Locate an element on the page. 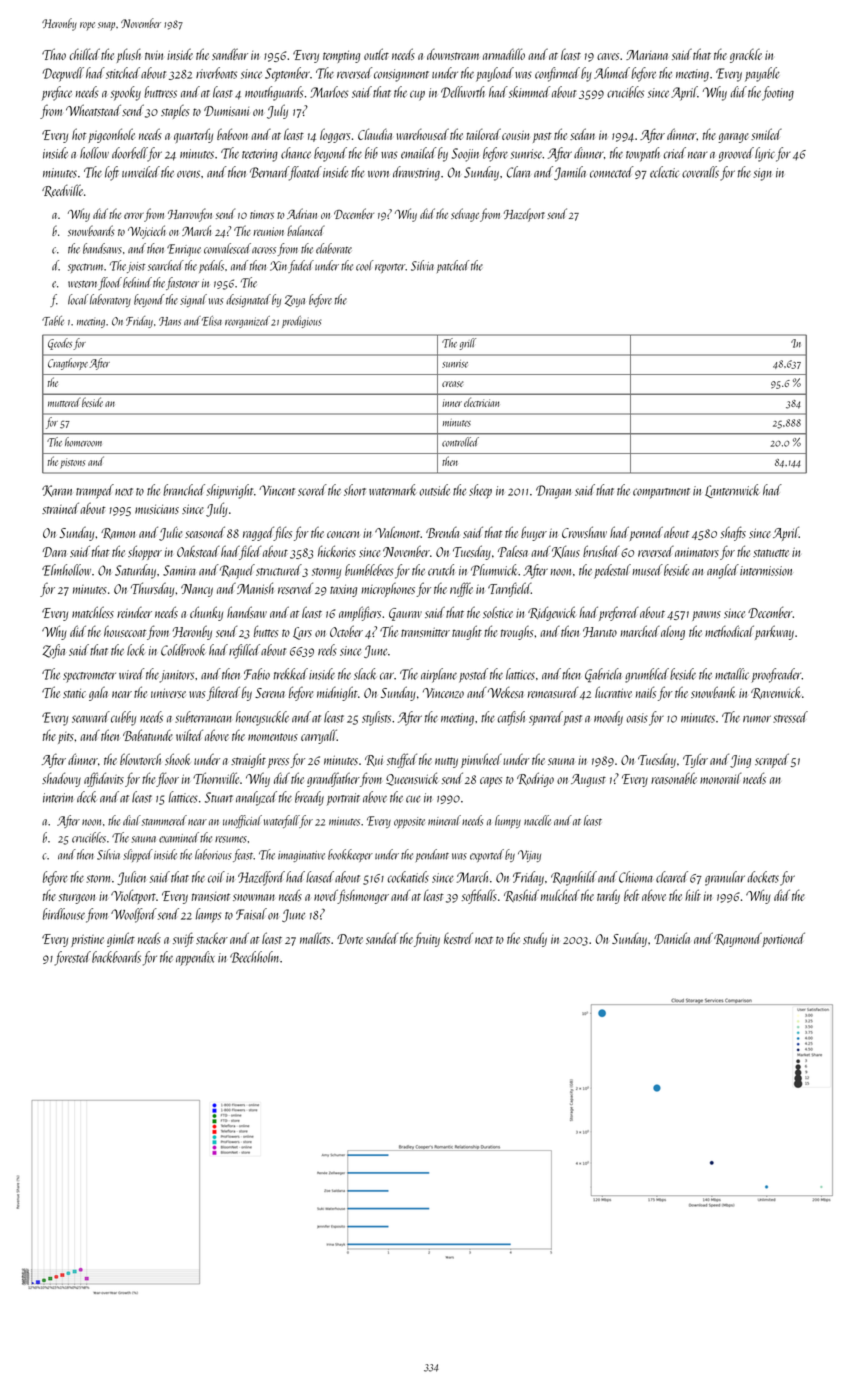 The image size is (849, 1400). grackle is located at coordinates (746, 56).
